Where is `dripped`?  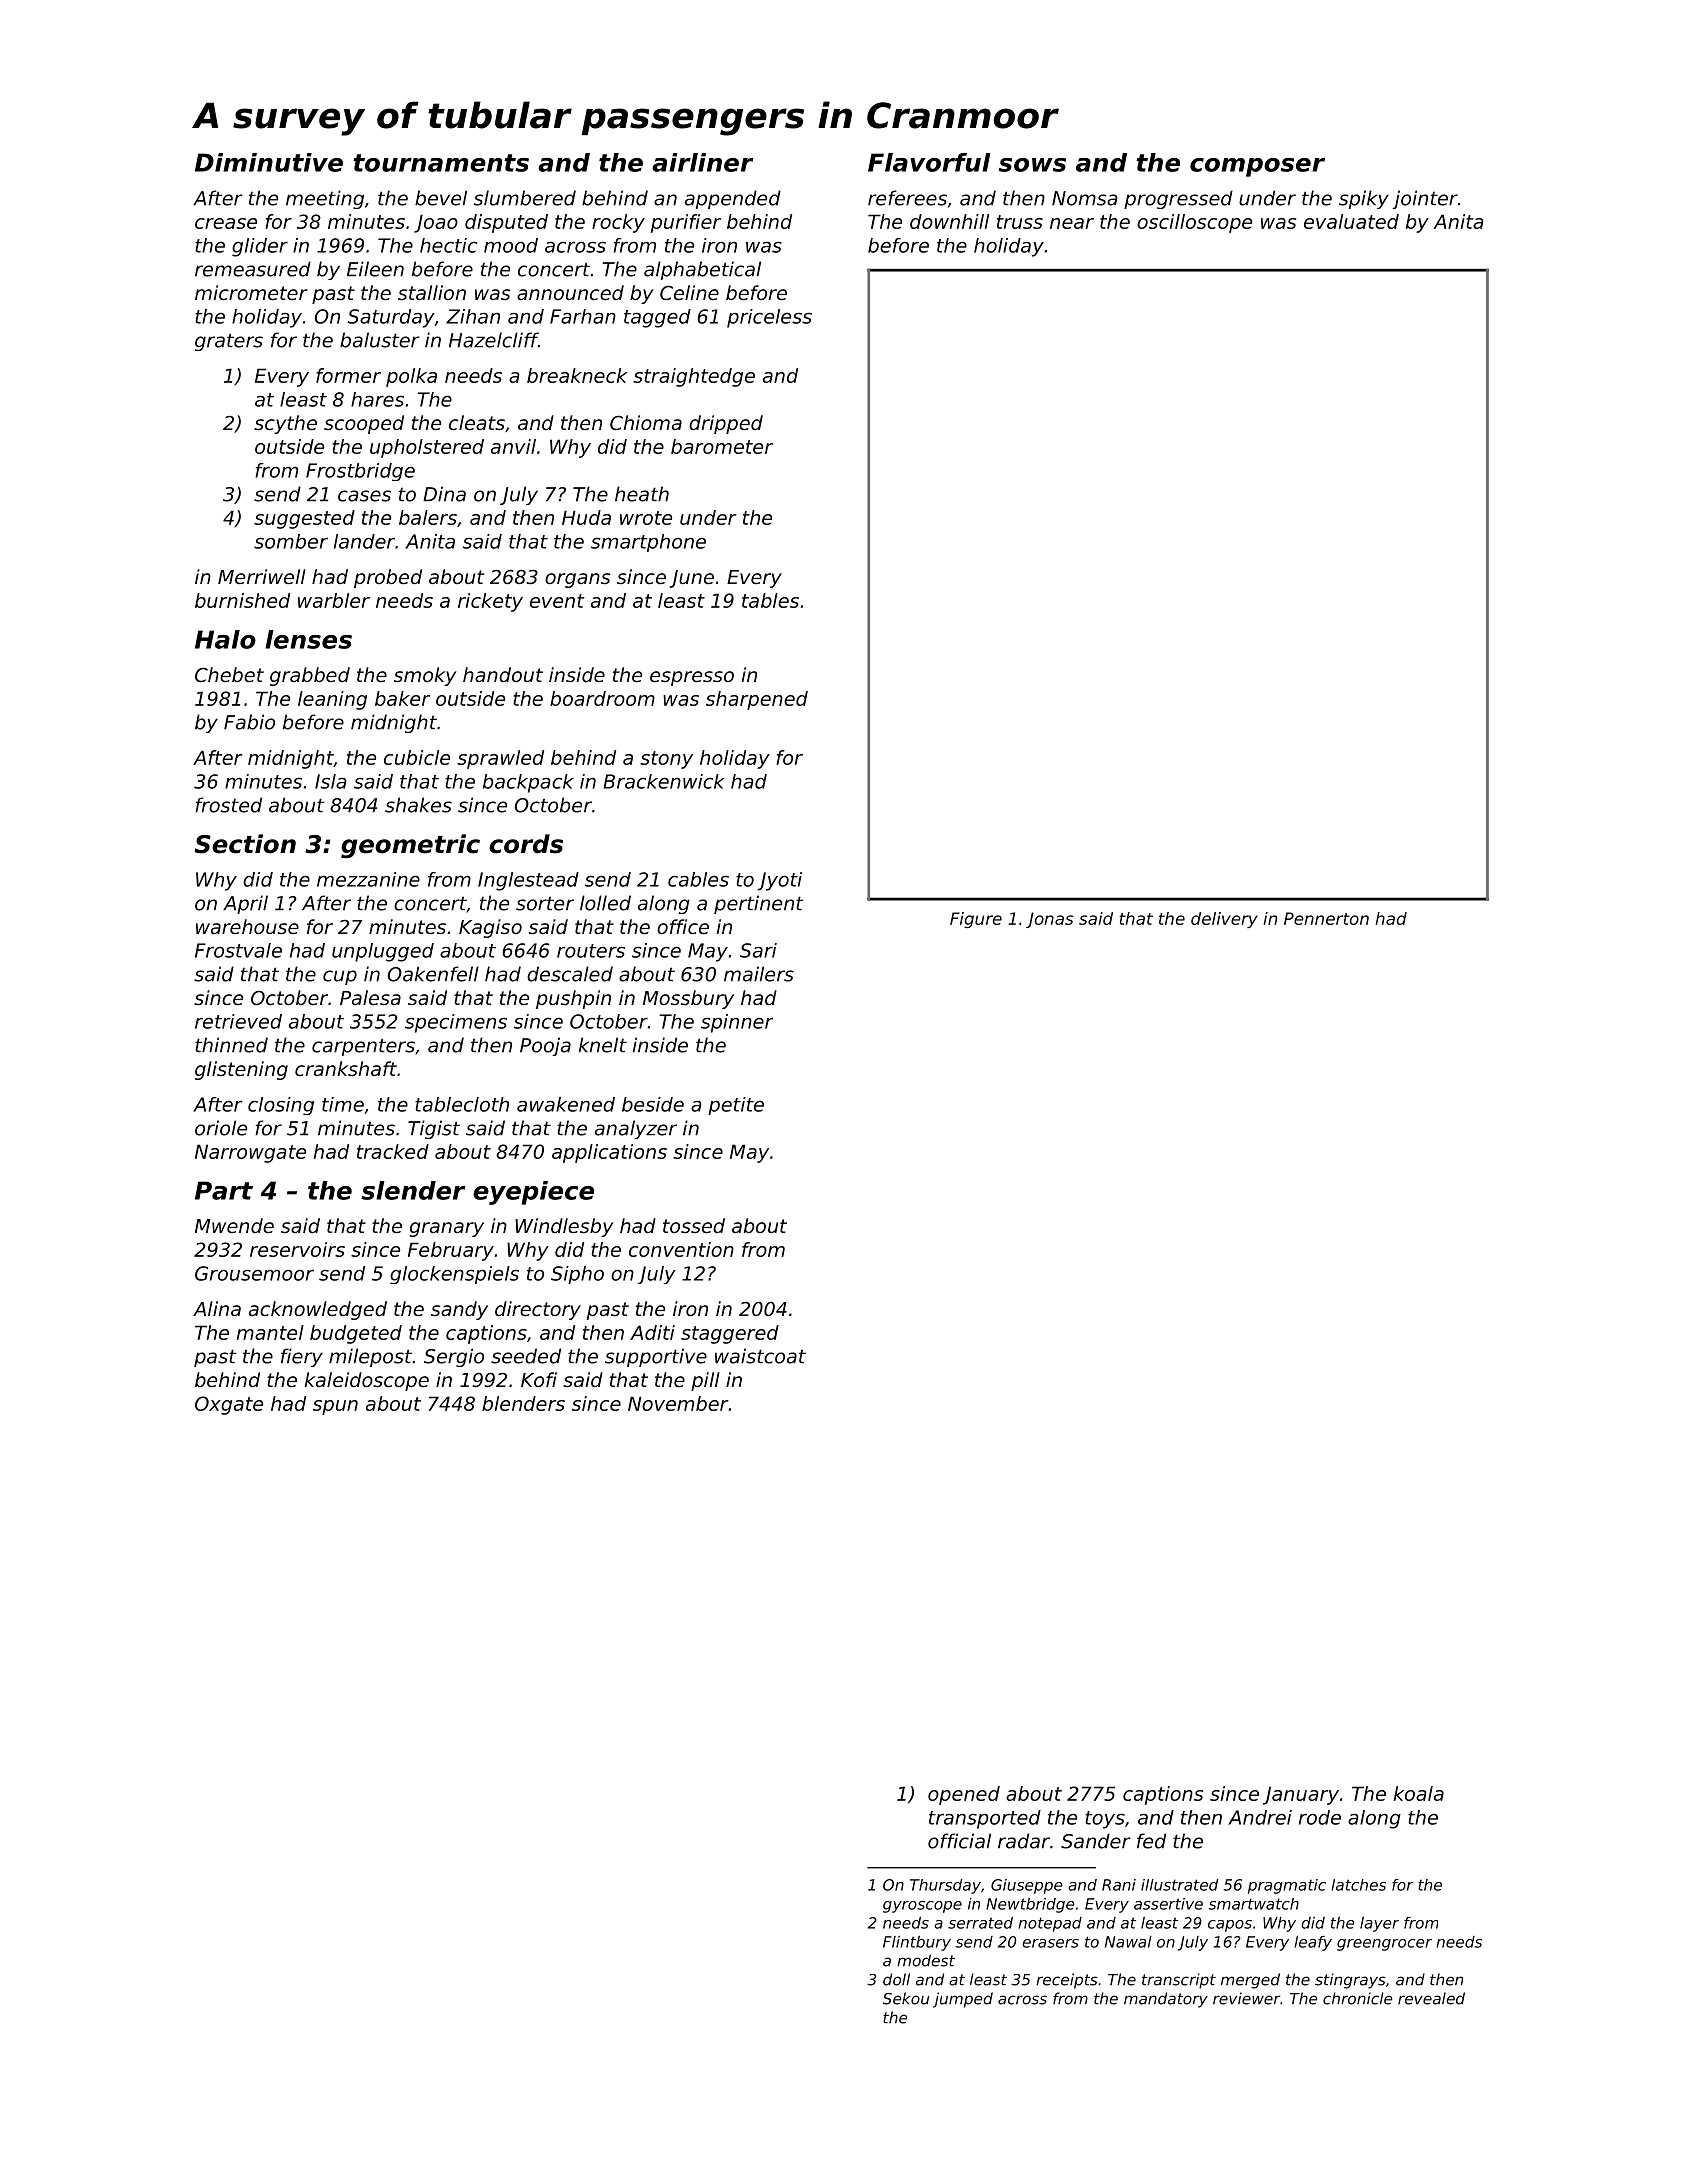 dripped is located at coordinates (726, 424).
